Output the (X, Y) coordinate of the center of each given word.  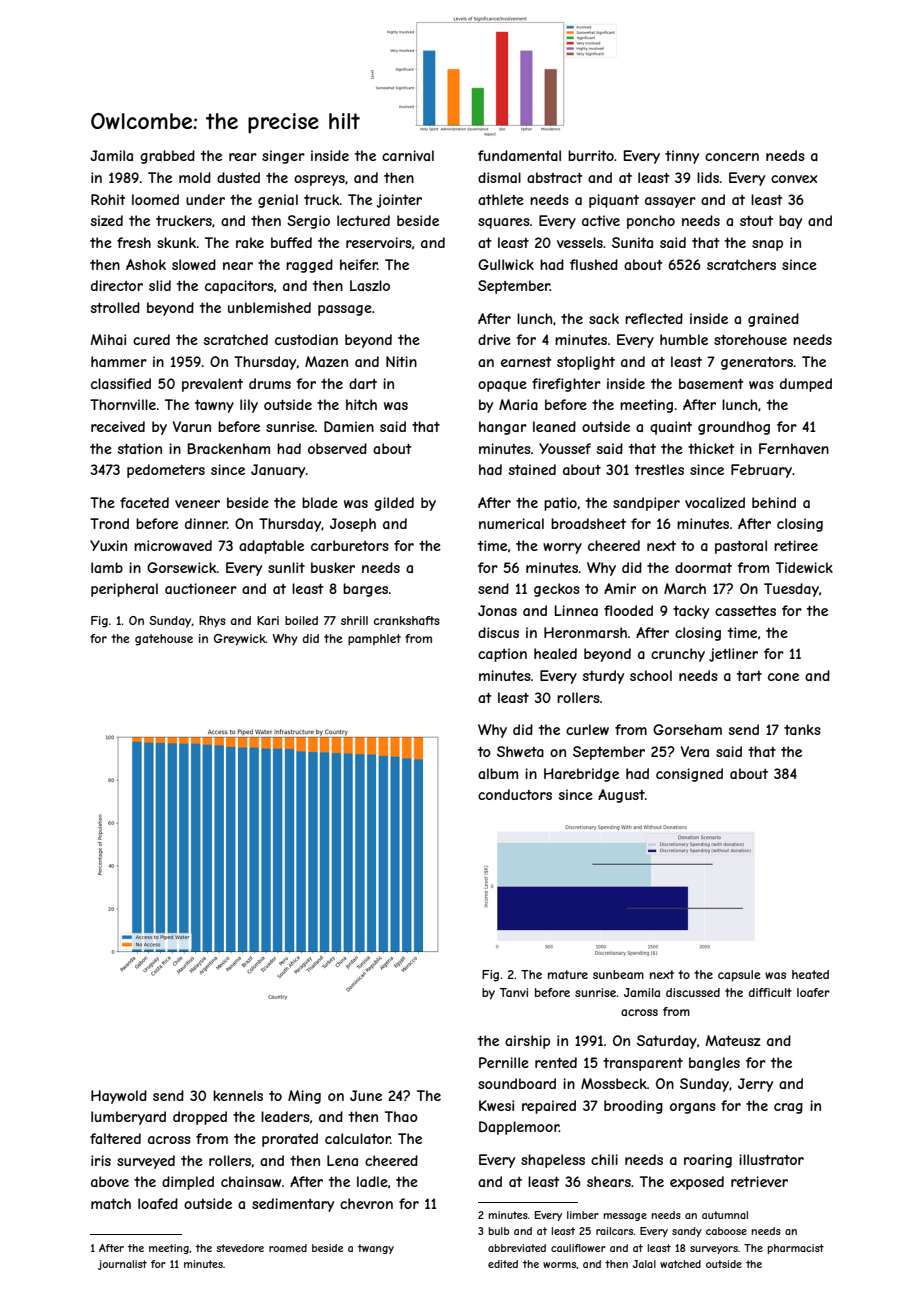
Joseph (353, 525)
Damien (349, 426)
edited (503, 1264)
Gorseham (687, 729)
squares (504, 223)
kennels (238, 1095)
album (498, 773)
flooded (628, 610)
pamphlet (374, 640)
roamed (288, 1248)
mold (195, 177)
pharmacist (795, 1249)
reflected (654, 318)
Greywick (240, 640)
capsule (739, 976)
